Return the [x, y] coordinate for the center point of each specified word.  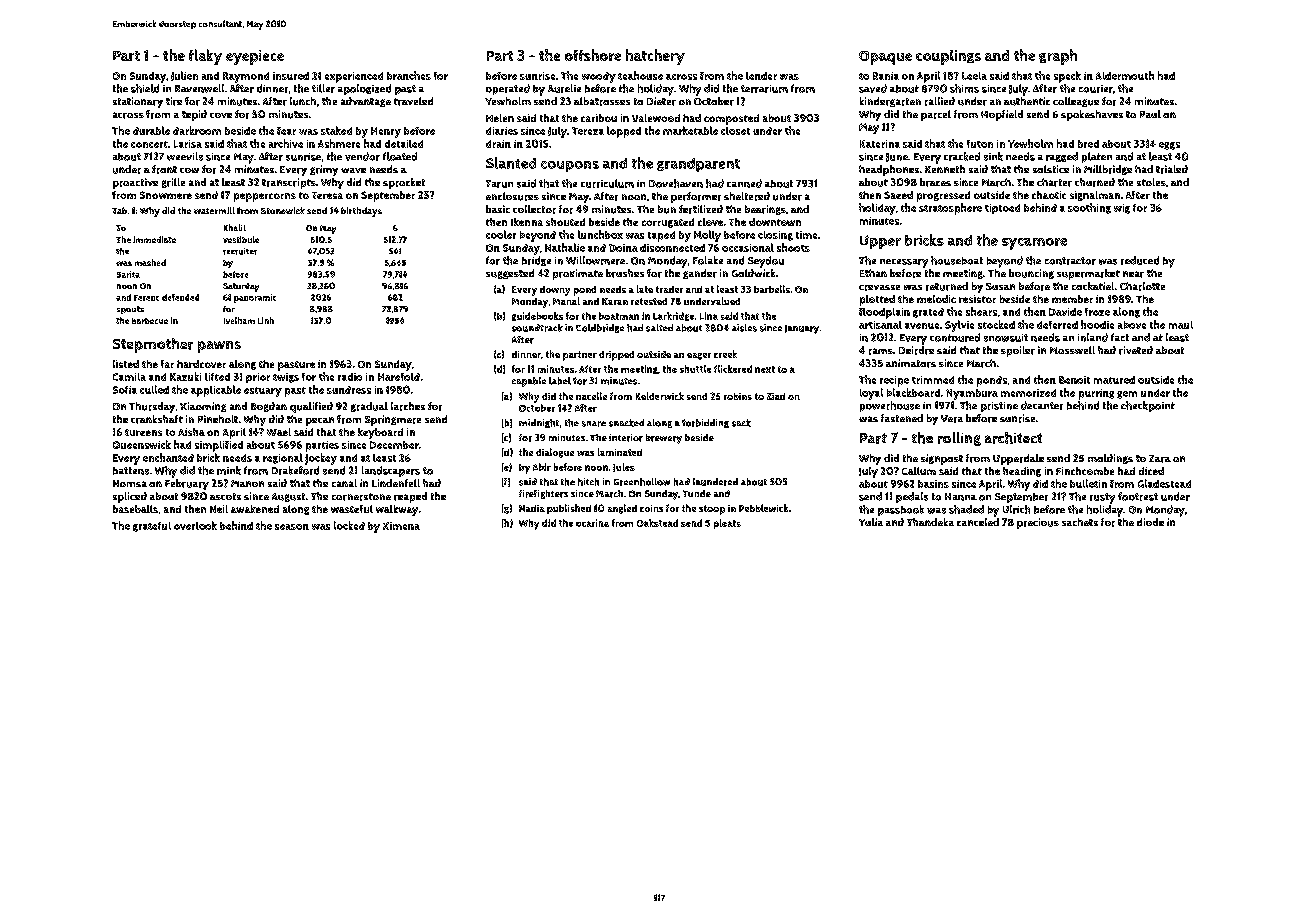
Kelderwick [660, 396]
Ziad [776, 396]
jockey [321, 459]
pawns [219, 347]
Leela [974, 76]
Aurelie [564, 88]
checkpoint [1148, 406]
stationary [138, 102]
